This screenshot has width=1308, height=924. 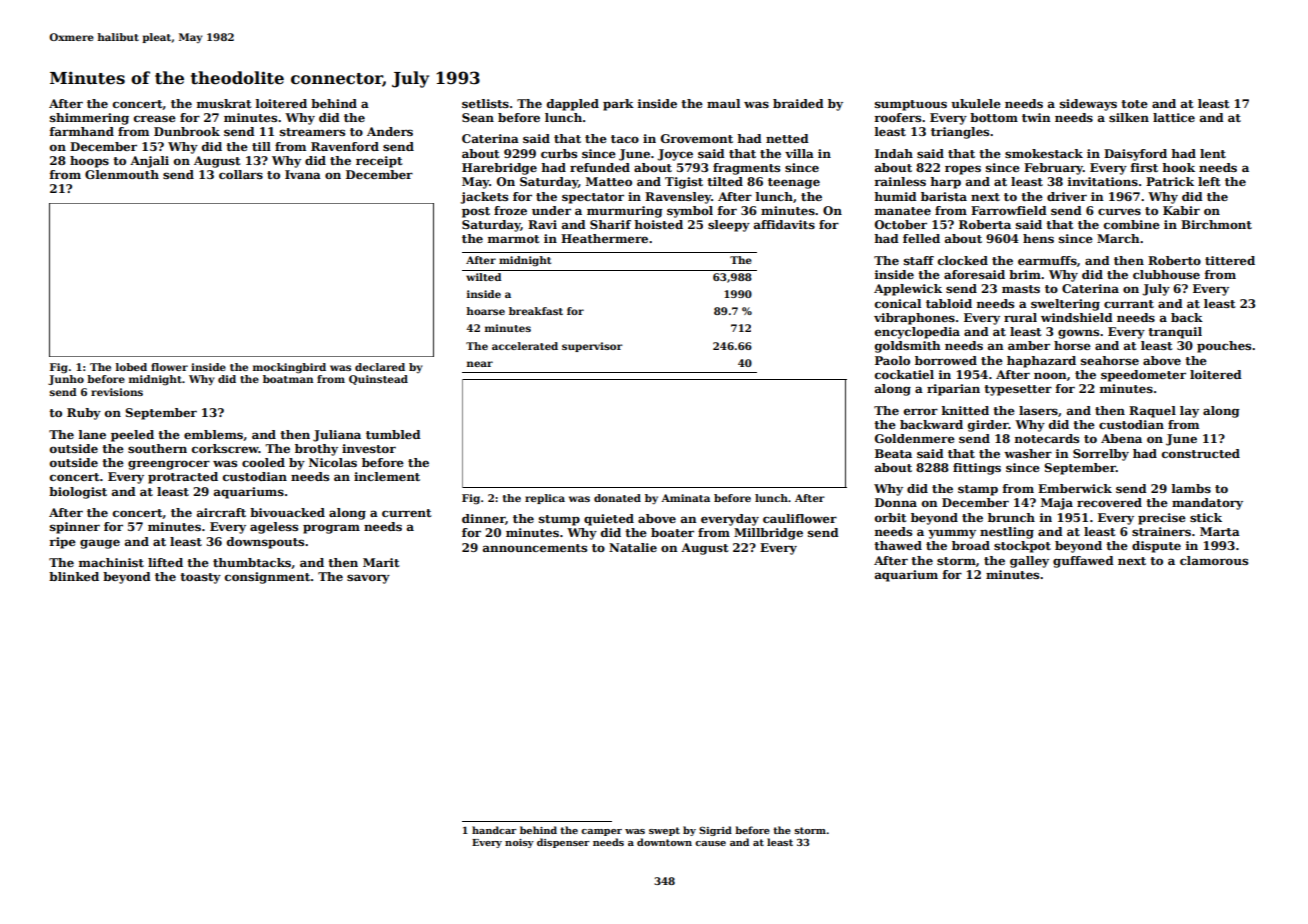 I want to click on toasty, so click(x=200, y=578).
